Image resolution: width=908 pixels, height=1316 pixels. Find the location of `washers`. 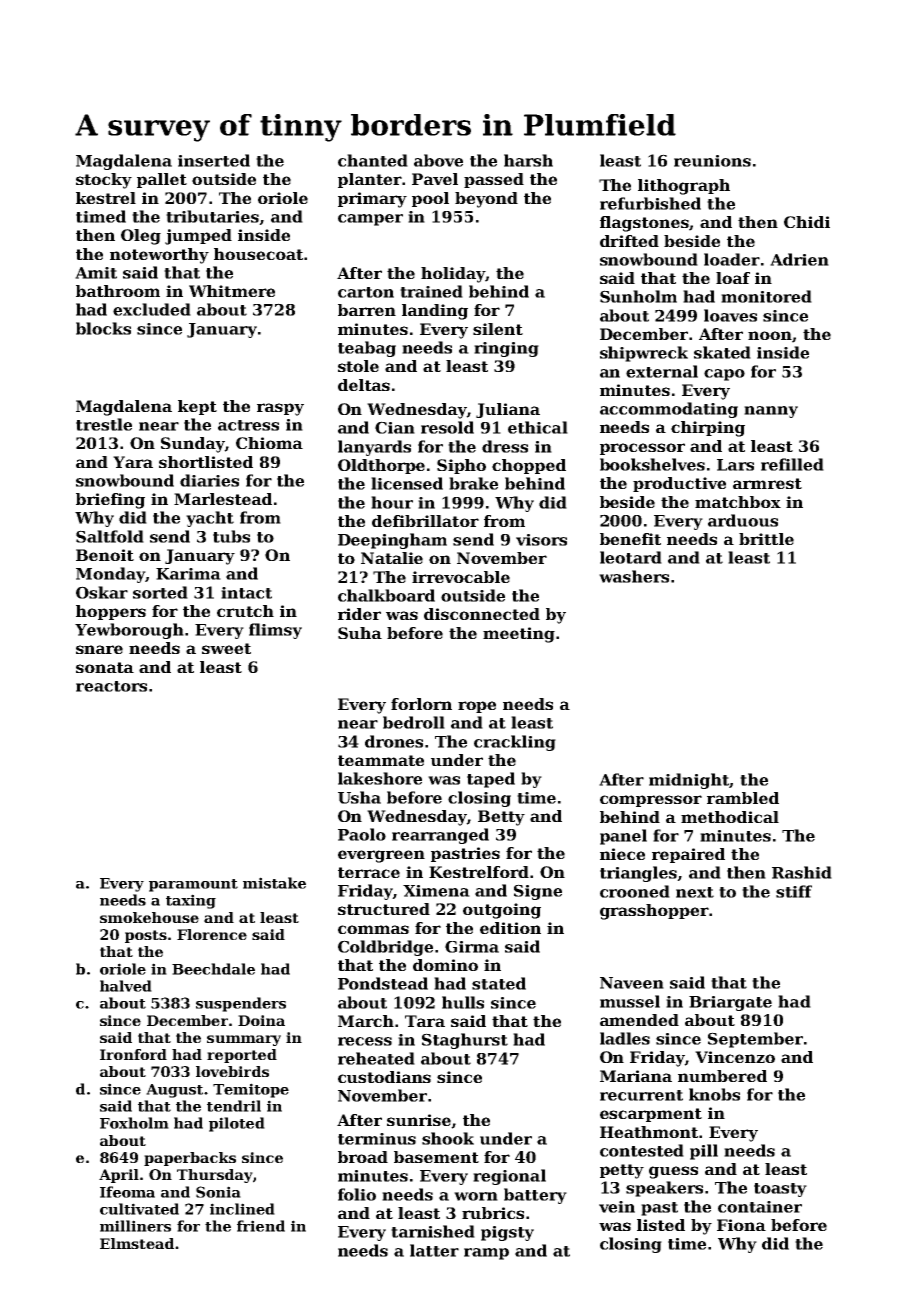

washers is located at coordinates (634, 576).
